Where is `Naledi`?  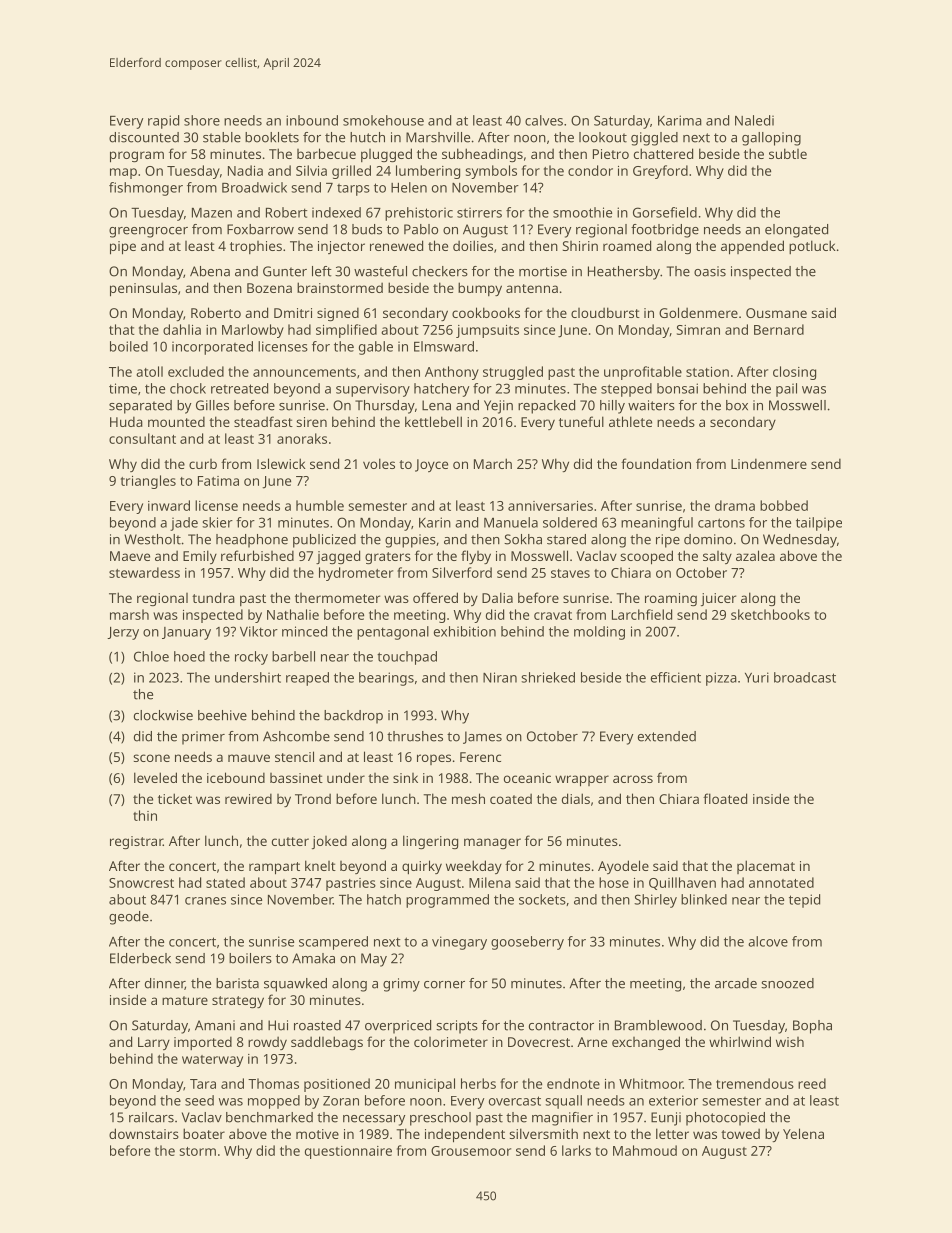 Naledi is located at coordinates (754, 120).
